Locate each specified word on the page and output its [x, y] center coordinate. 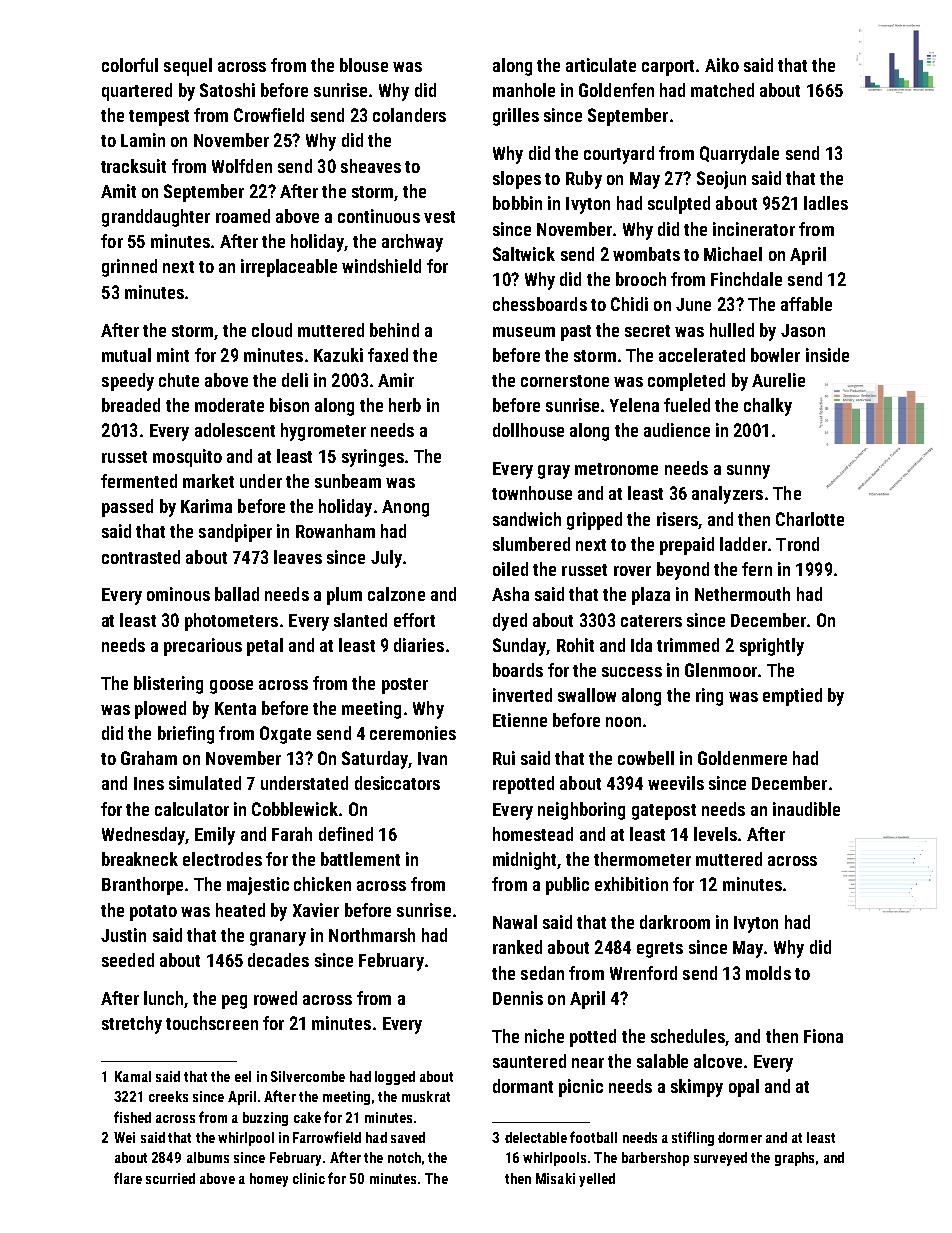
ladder [743, 544]
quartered [137, 92]
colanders [409, 115]
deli [295, 380]
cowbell [646, 758]
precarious [203, 647]
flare [128, 1178]
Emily [215, 836]
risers [677, 519]
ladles [826, 203]
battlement [360, 859]
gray [554, 472]
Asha [510, 594]
